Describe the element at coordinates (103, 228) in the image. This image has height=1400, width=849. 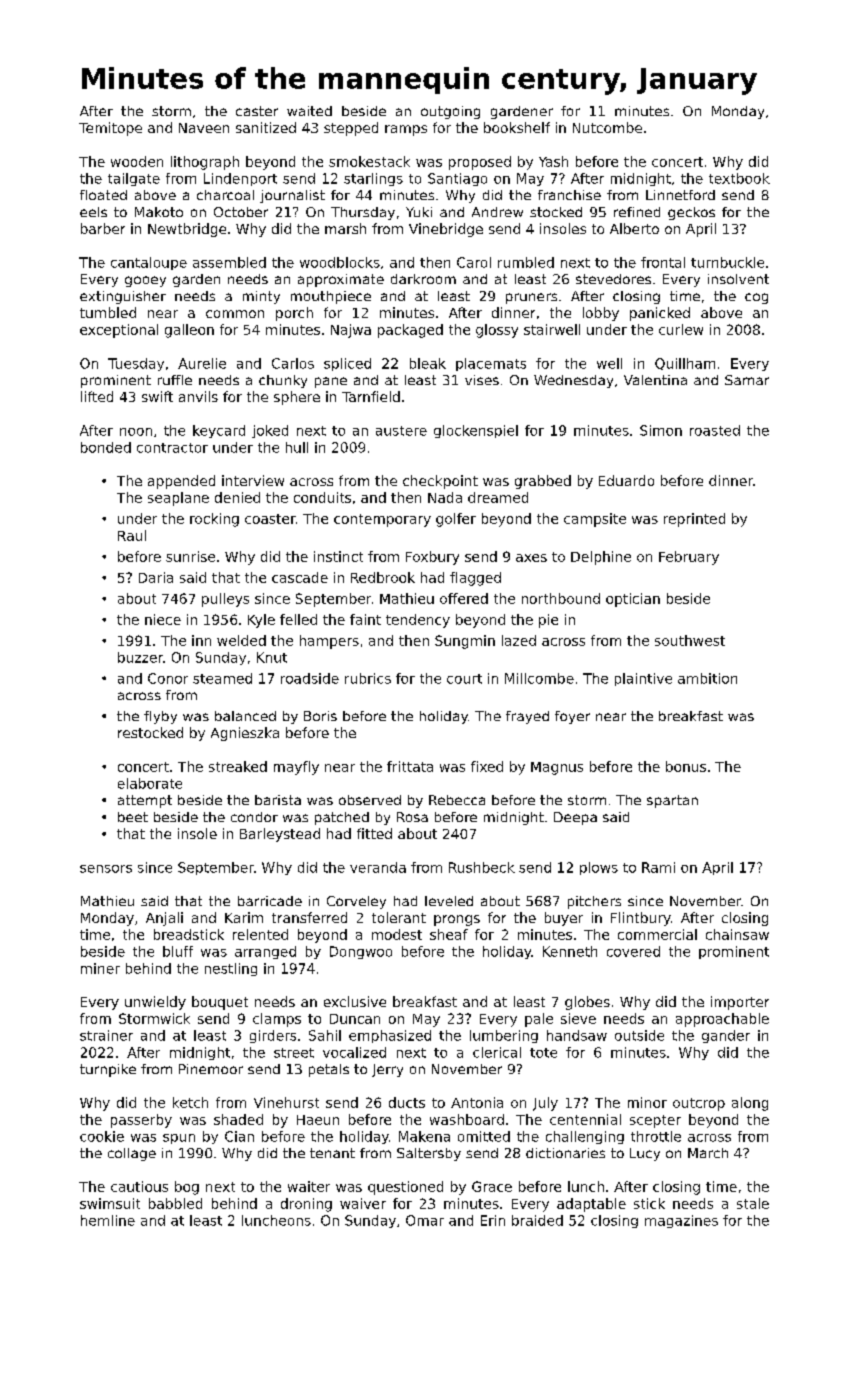
I see `barber` at that location.
